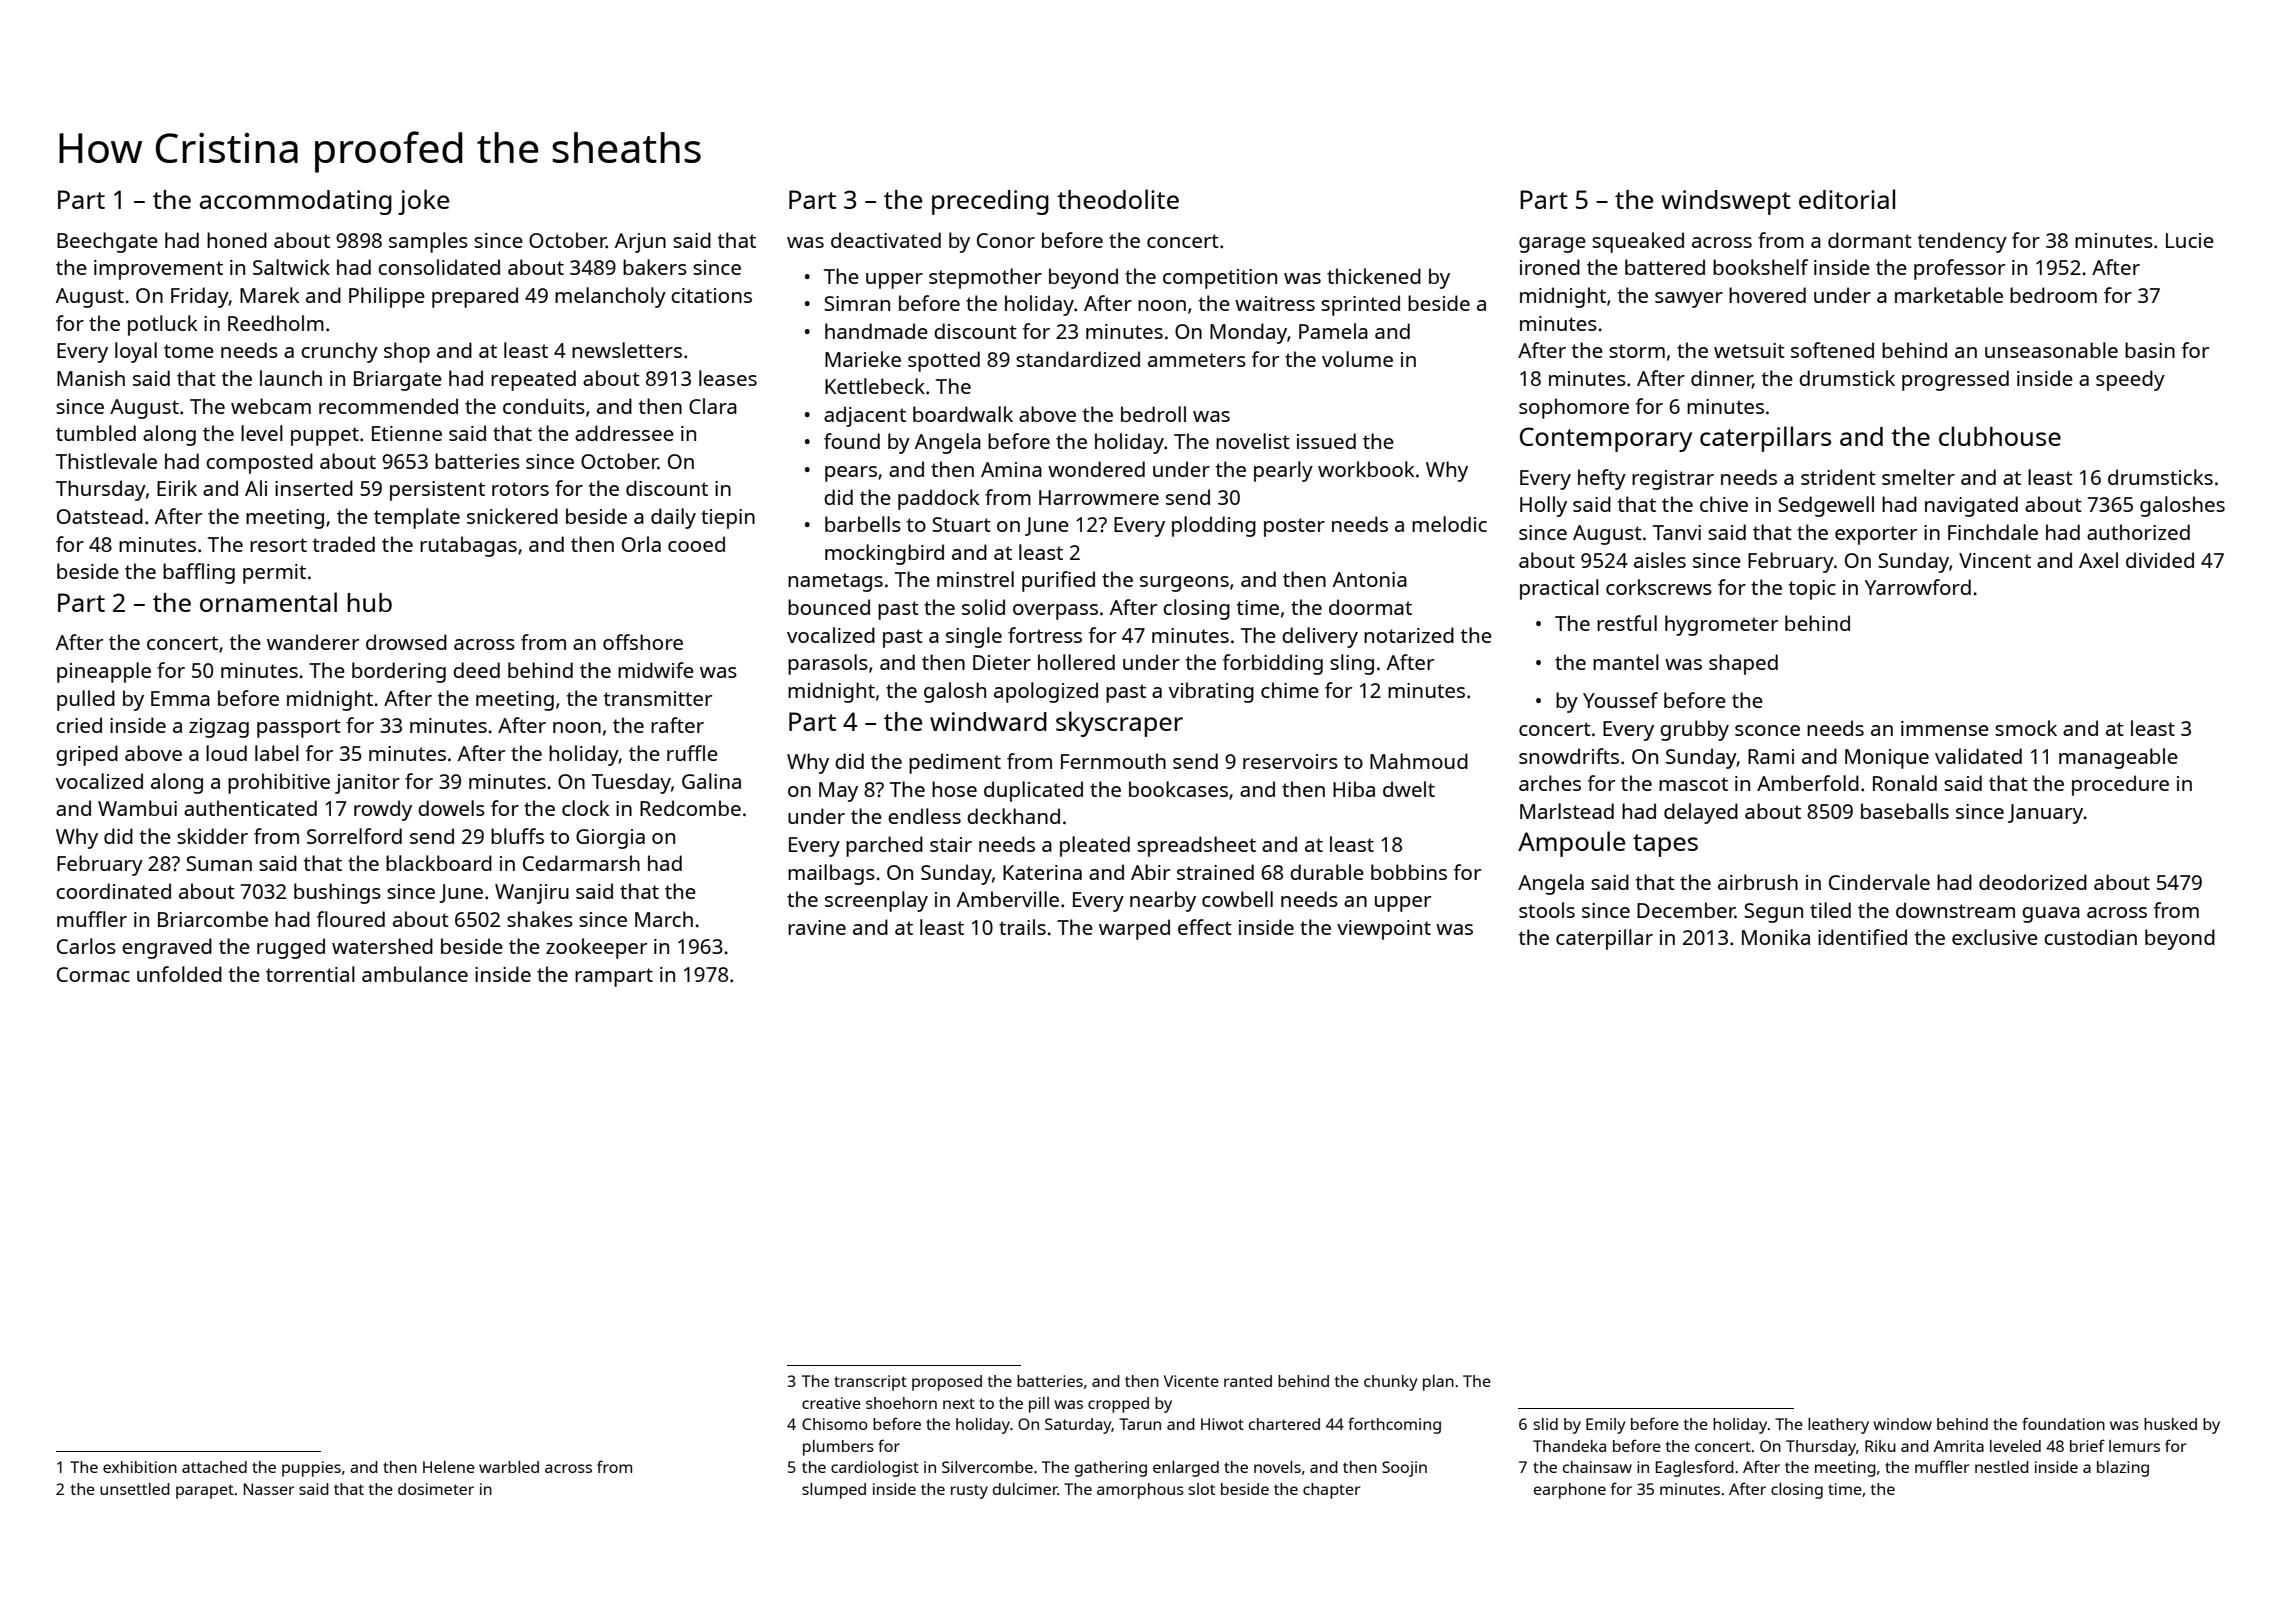 Image resolution: width=2282 pixels, height=1614 pixels. Describe the element at coordinates (1571, 844) in the page. I see `Ampoule` at that location.
